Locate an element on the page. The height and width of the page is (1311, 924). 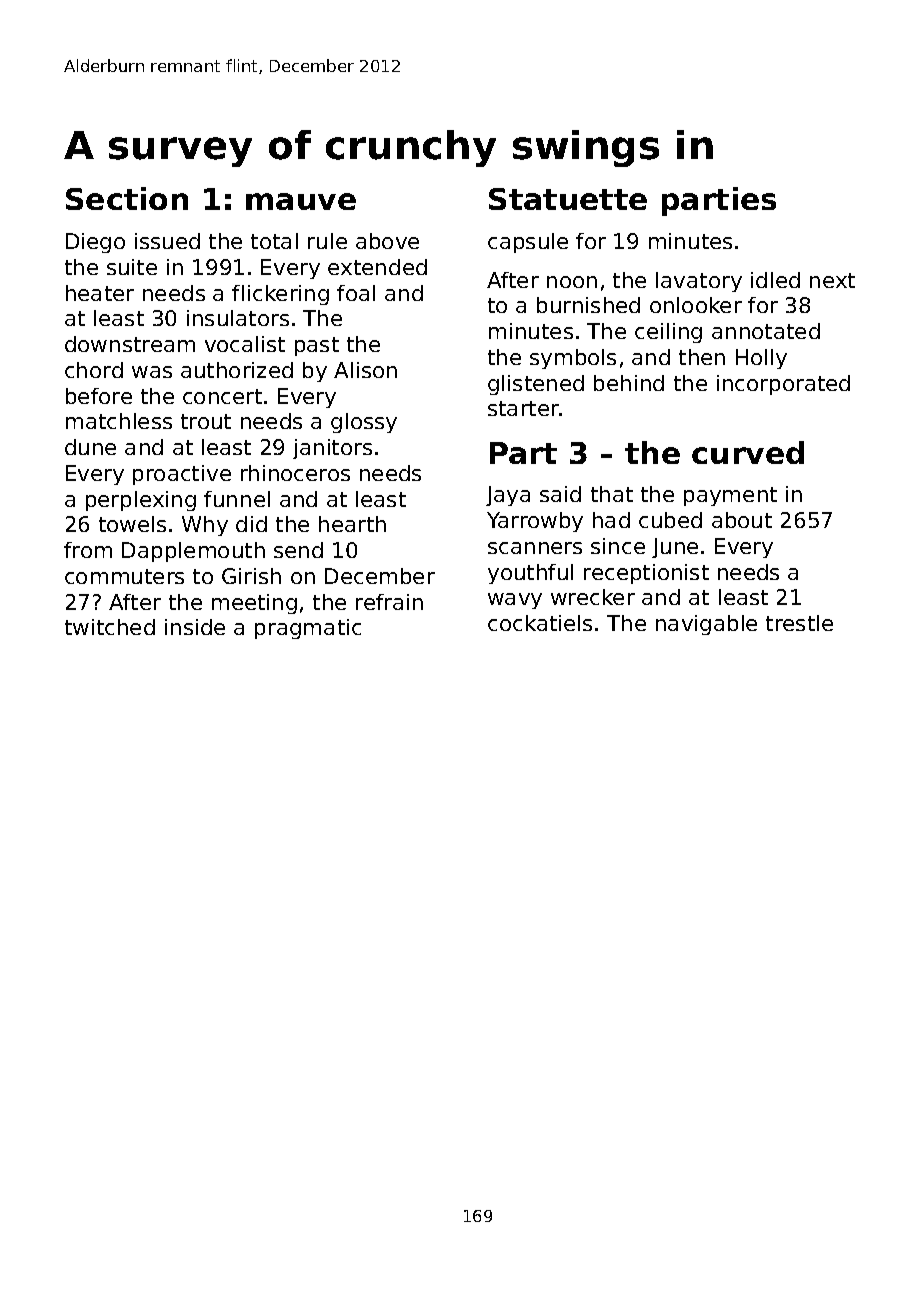
Statuette is located at coordinates (568, 199).
